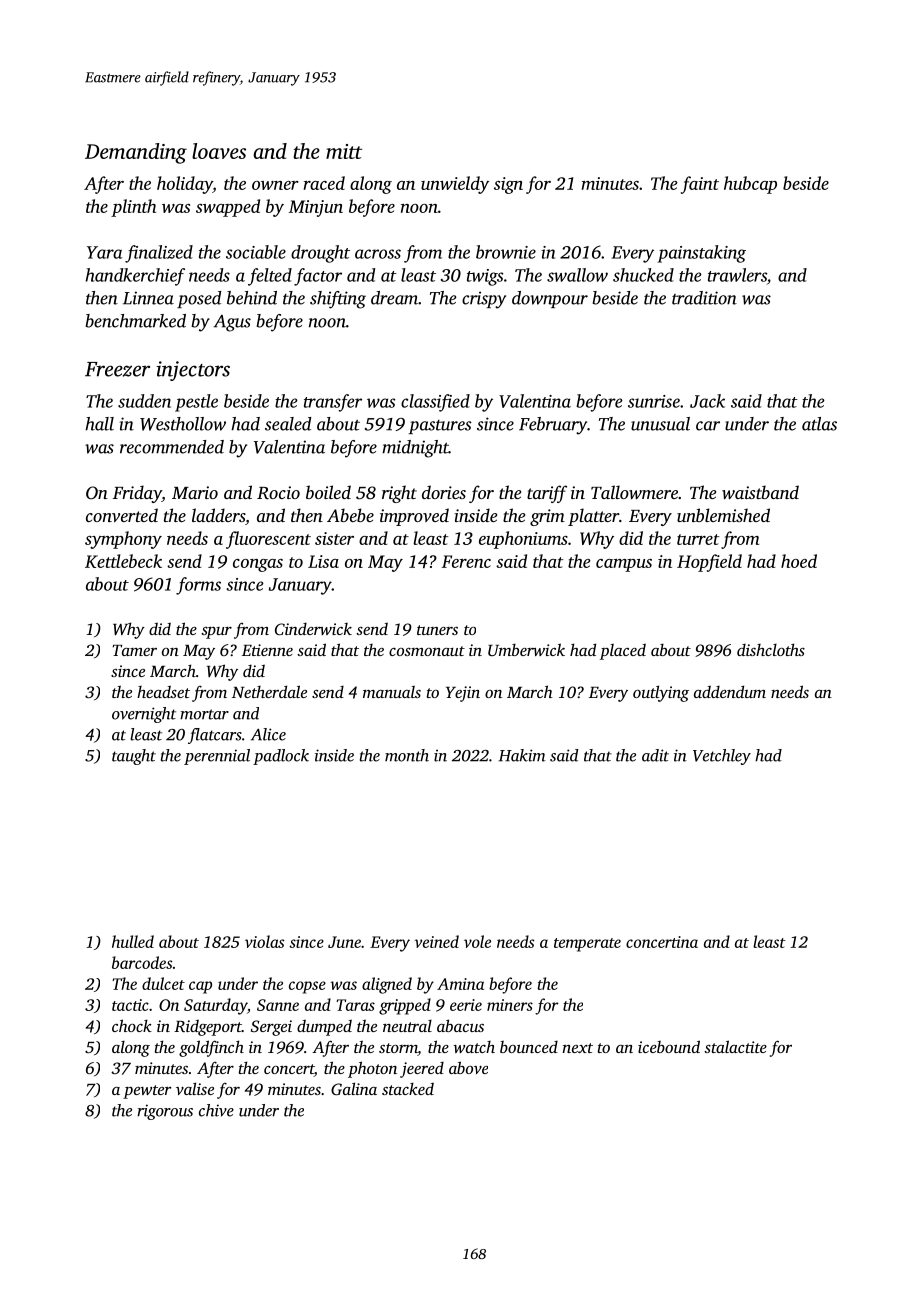 The width and height of the page is (924, 1311). I want to click on temperate, so click(587, 945).
